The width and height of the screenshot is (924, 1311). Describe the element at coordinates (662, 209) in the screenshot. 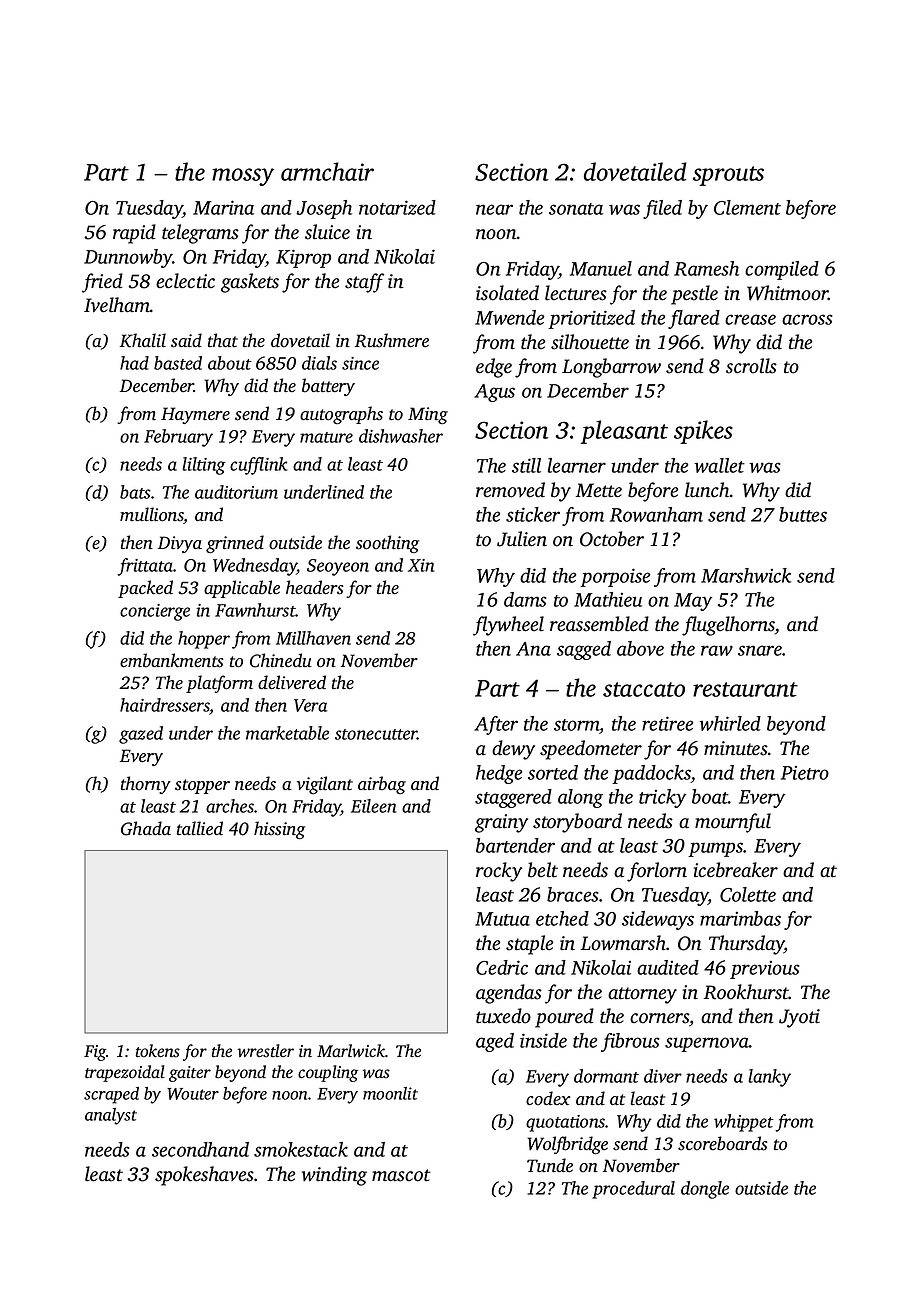

I see `filed` at that location.
